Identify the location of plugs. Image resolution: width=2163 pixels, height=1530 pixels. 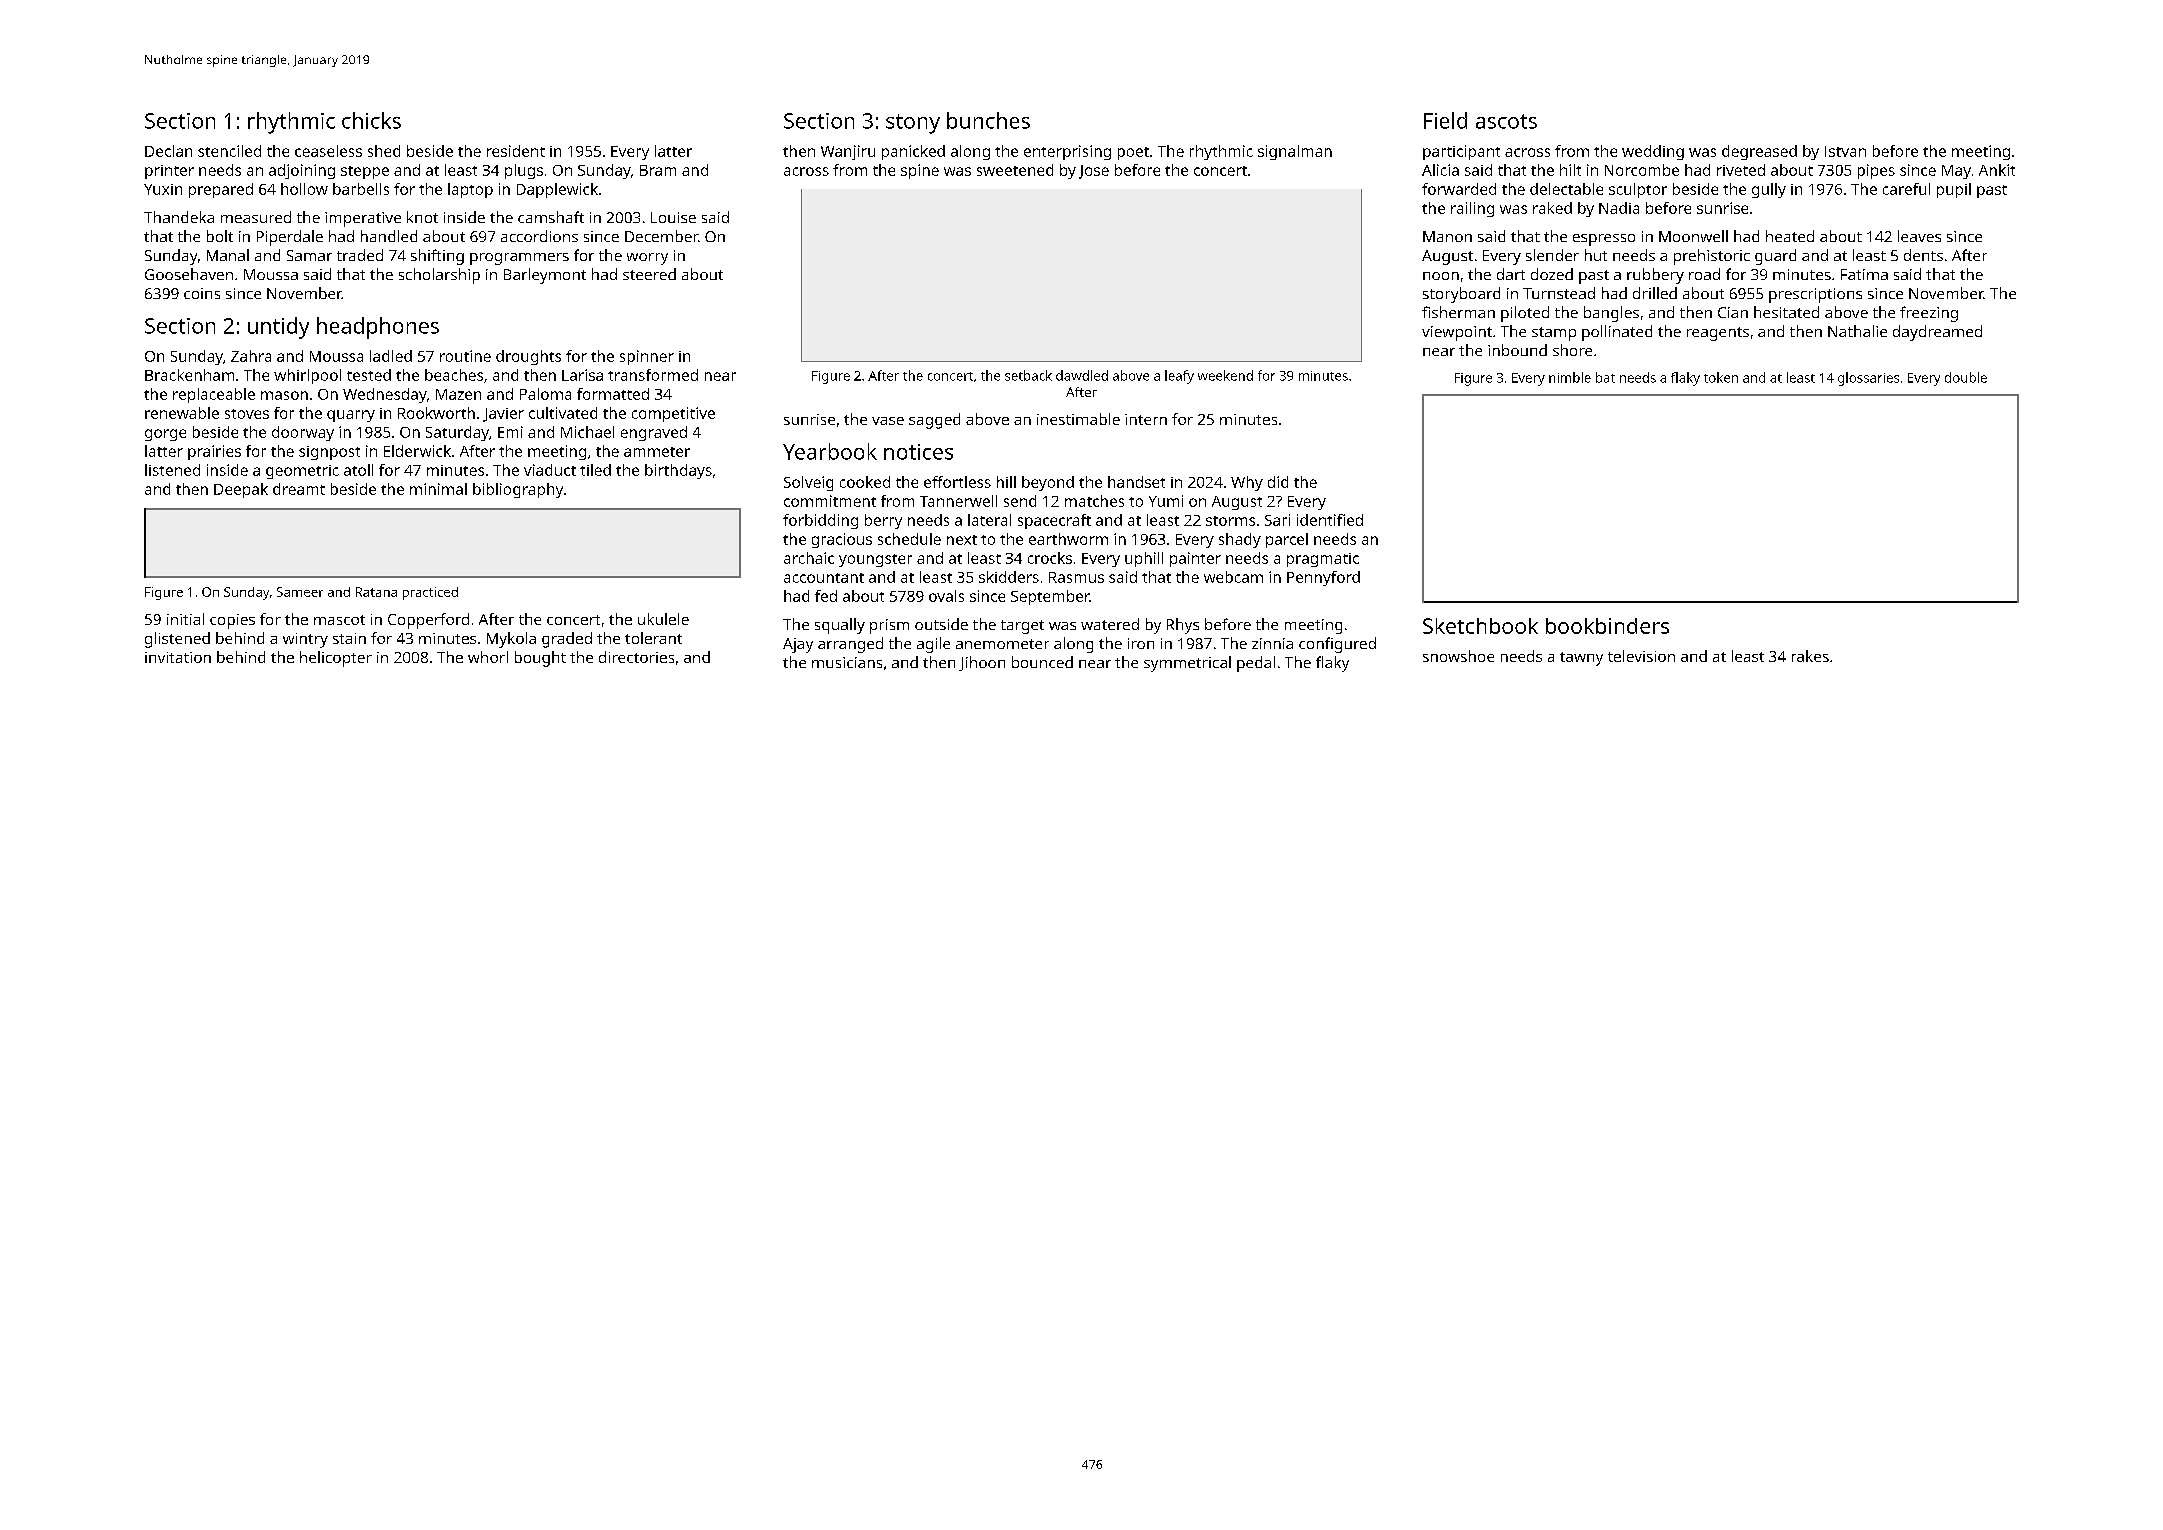
(524, 171).
